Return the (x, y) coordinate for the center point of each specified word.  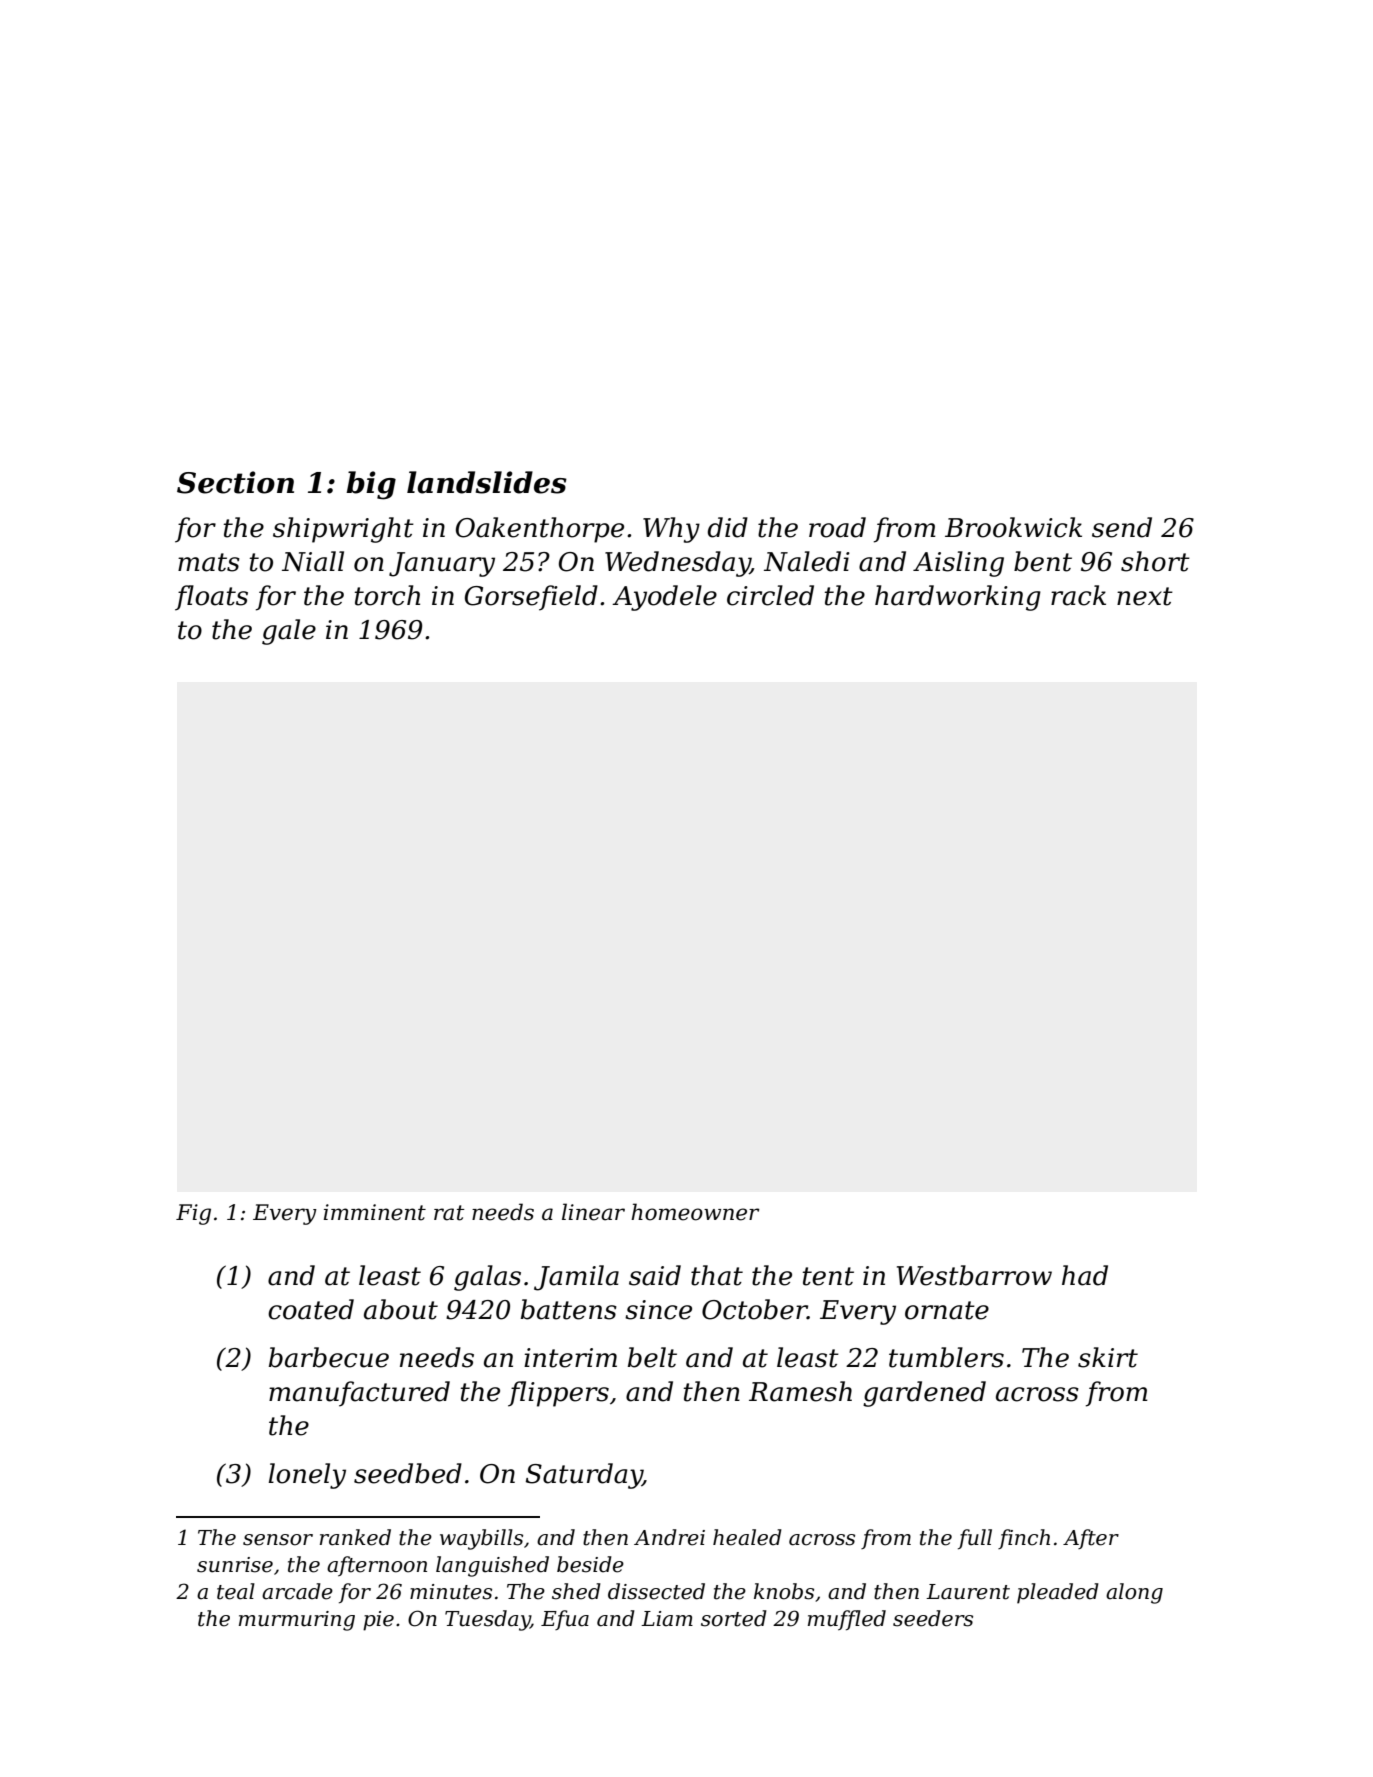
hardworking (958, 598)
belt (652, 1357)
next (1145, 596)
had (1085, 1275)
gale (289, 632)
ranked (355, 1537)
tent (828, 1276)
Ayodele (664, 598)
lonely (307, 1476)
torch (387, 595)
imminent (375, 1212)
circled (770, 595)
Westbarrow (974, 1275)
